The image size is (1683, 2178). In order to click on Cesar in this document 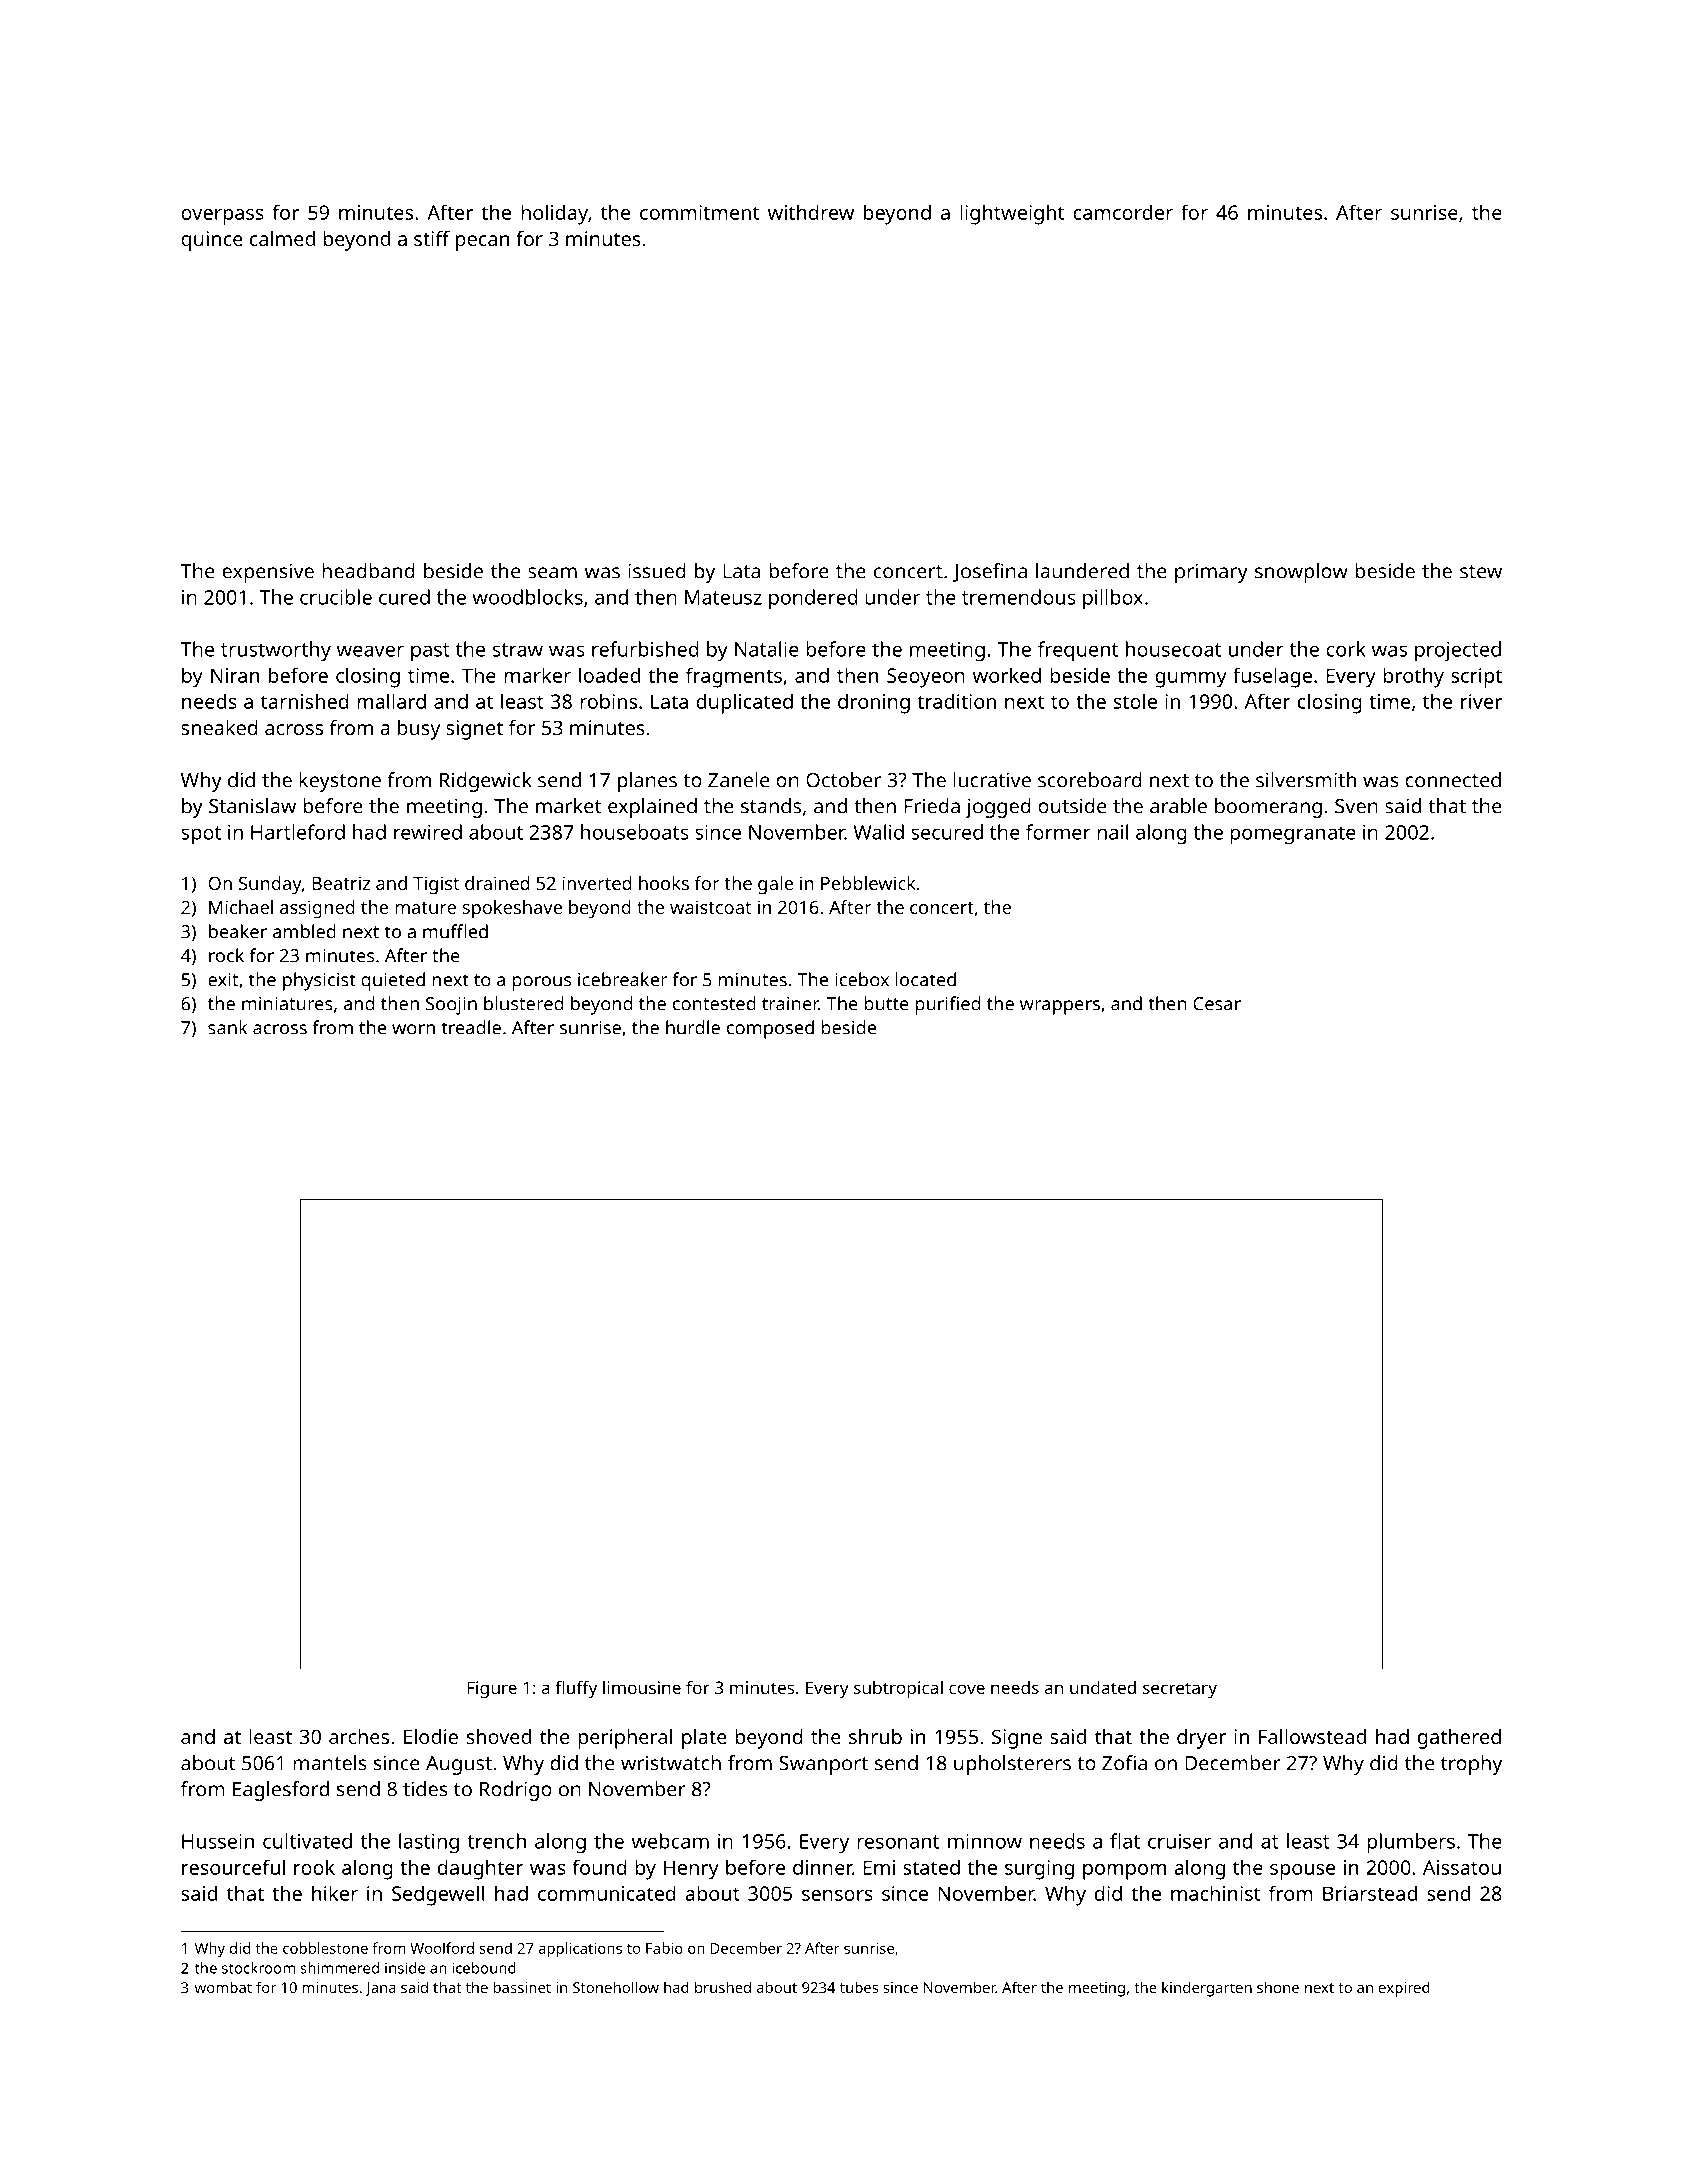, I will do `click(1217, 1004)`.
